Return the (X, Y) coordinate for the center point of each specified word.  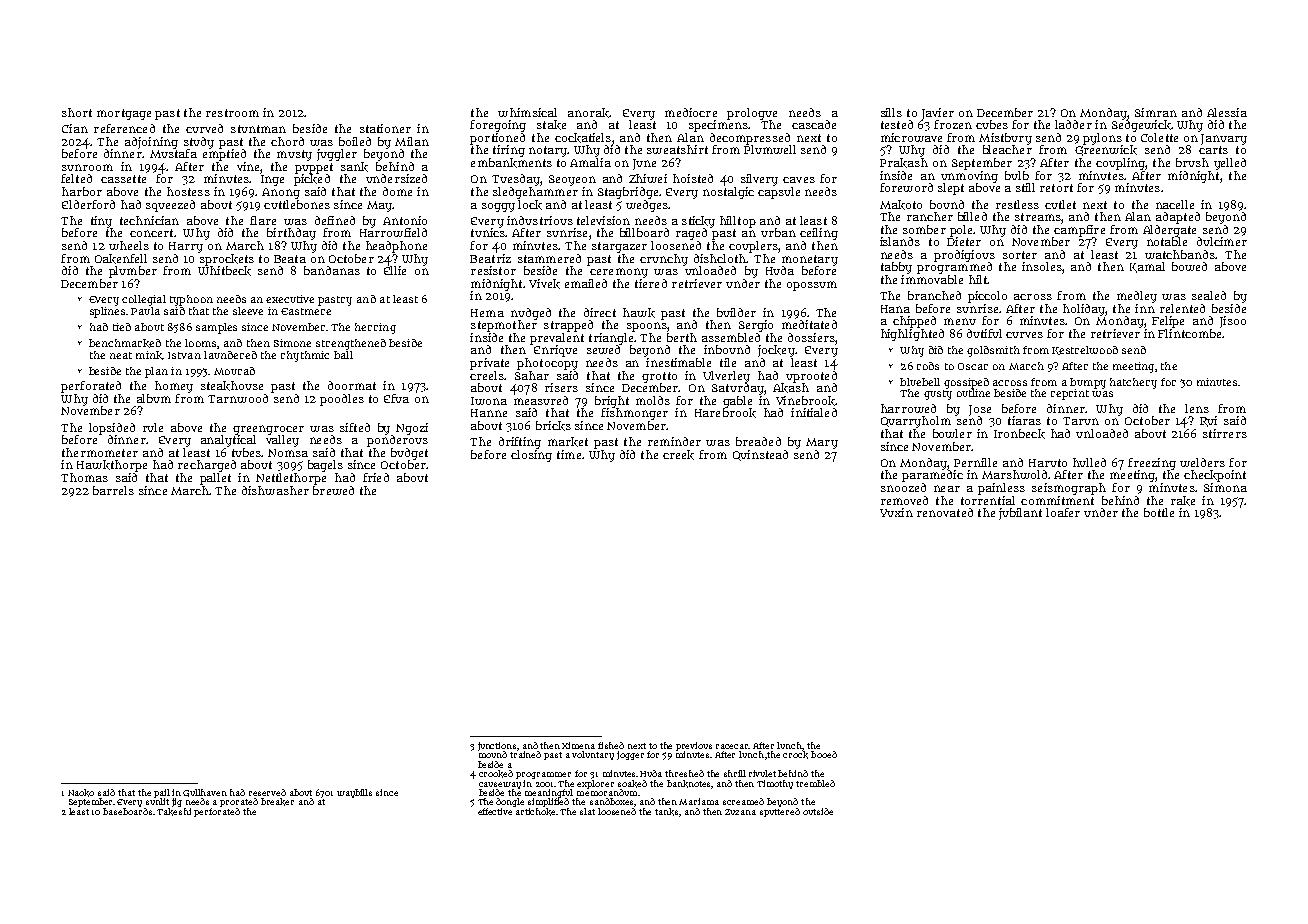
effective (495, 811)
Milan (412, 141)
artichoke (536, 812)
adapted (1178, 218)
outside (818, 811)
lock (530, 205)
